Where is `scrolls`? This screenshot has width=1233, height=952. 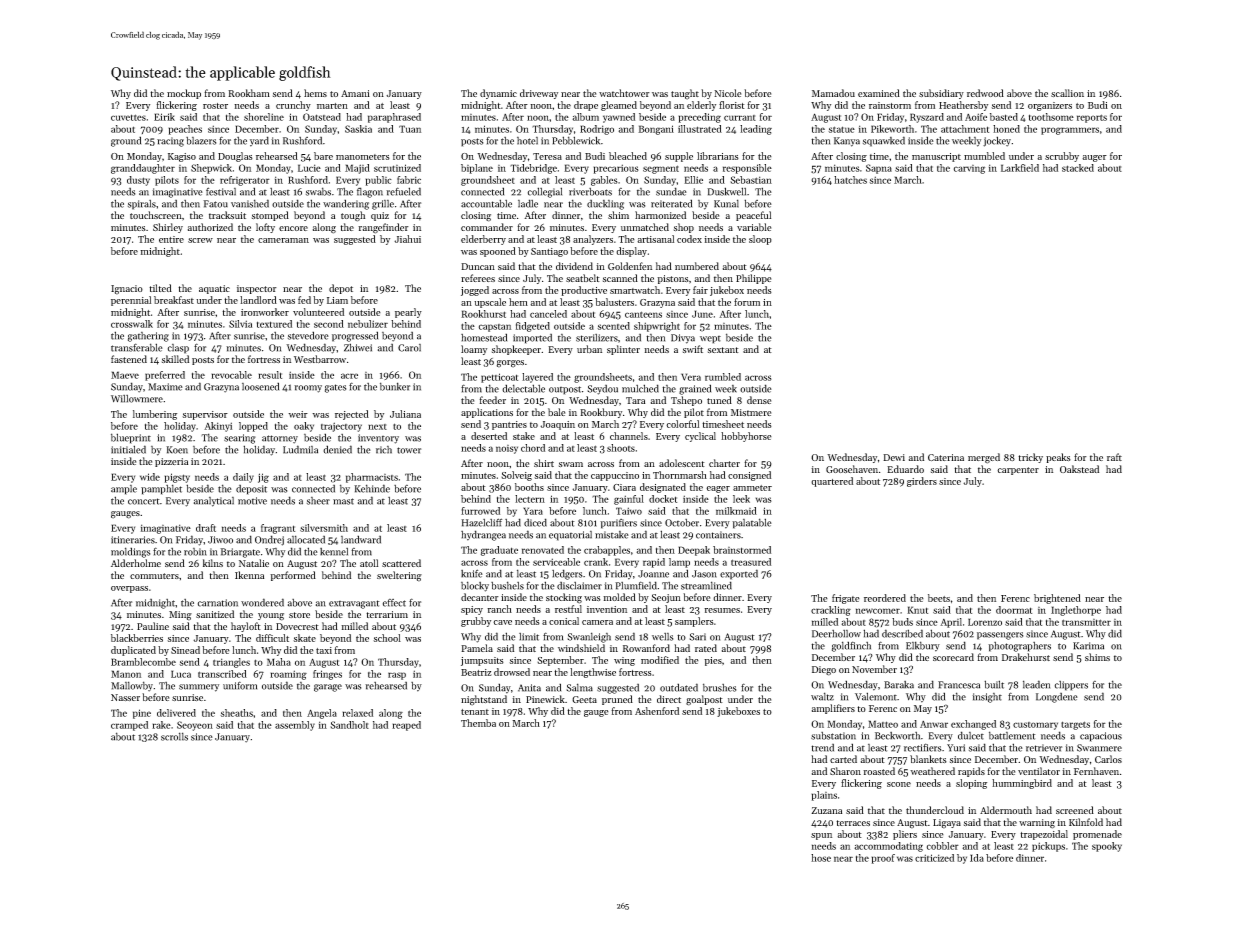 scrolls is located at coordinates (174, 736).
